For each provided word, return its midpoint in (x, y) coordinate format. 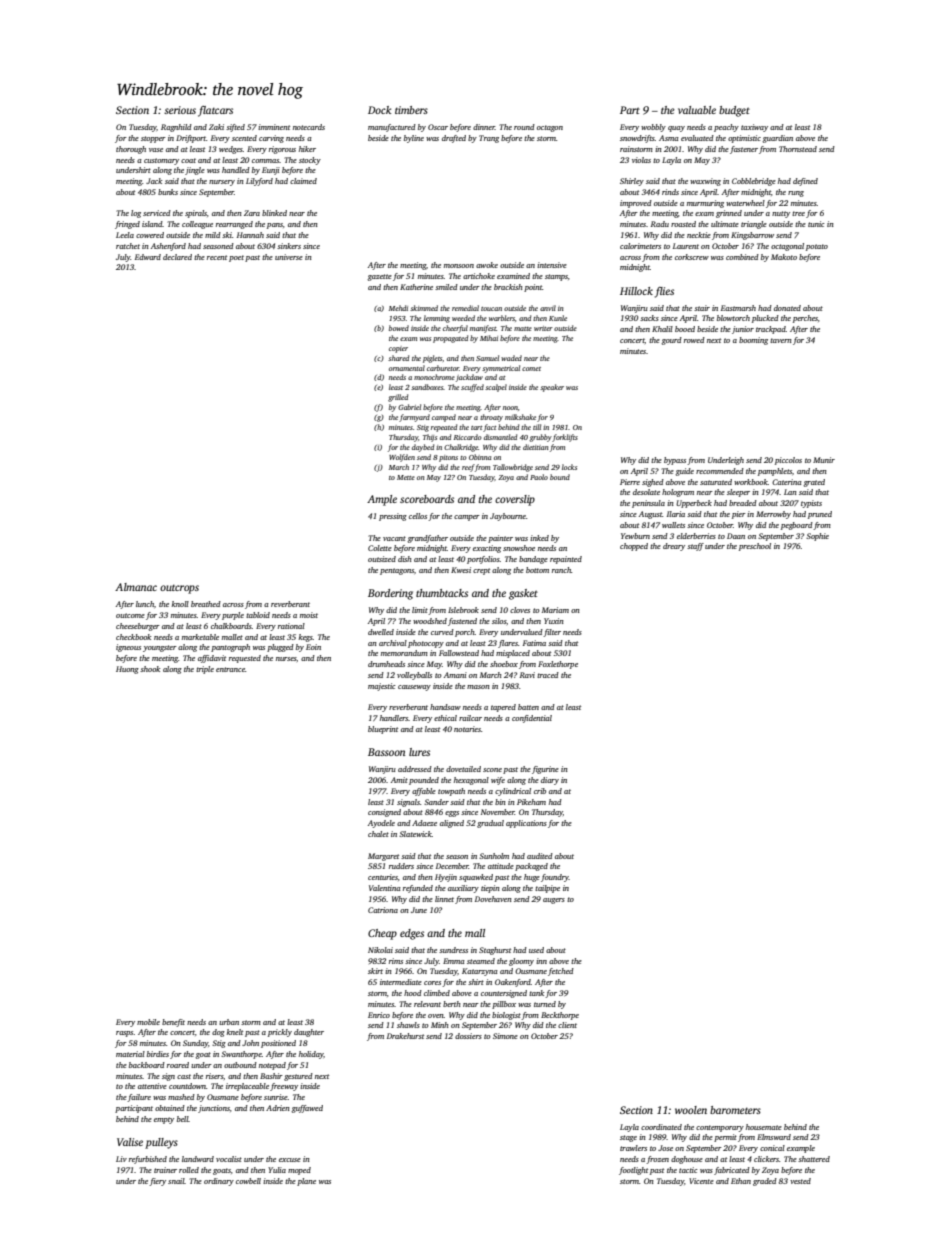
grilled (398, 398)
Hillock (636, 291)
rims (396, 961)
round (524, 127)
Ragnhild (176, 128)
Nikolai (380, 950)
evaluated (697, 138)
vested (800, 1181)
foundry (555, 878)
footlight (633, 1171)
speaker (552, 388)
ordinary (219, 1182)
